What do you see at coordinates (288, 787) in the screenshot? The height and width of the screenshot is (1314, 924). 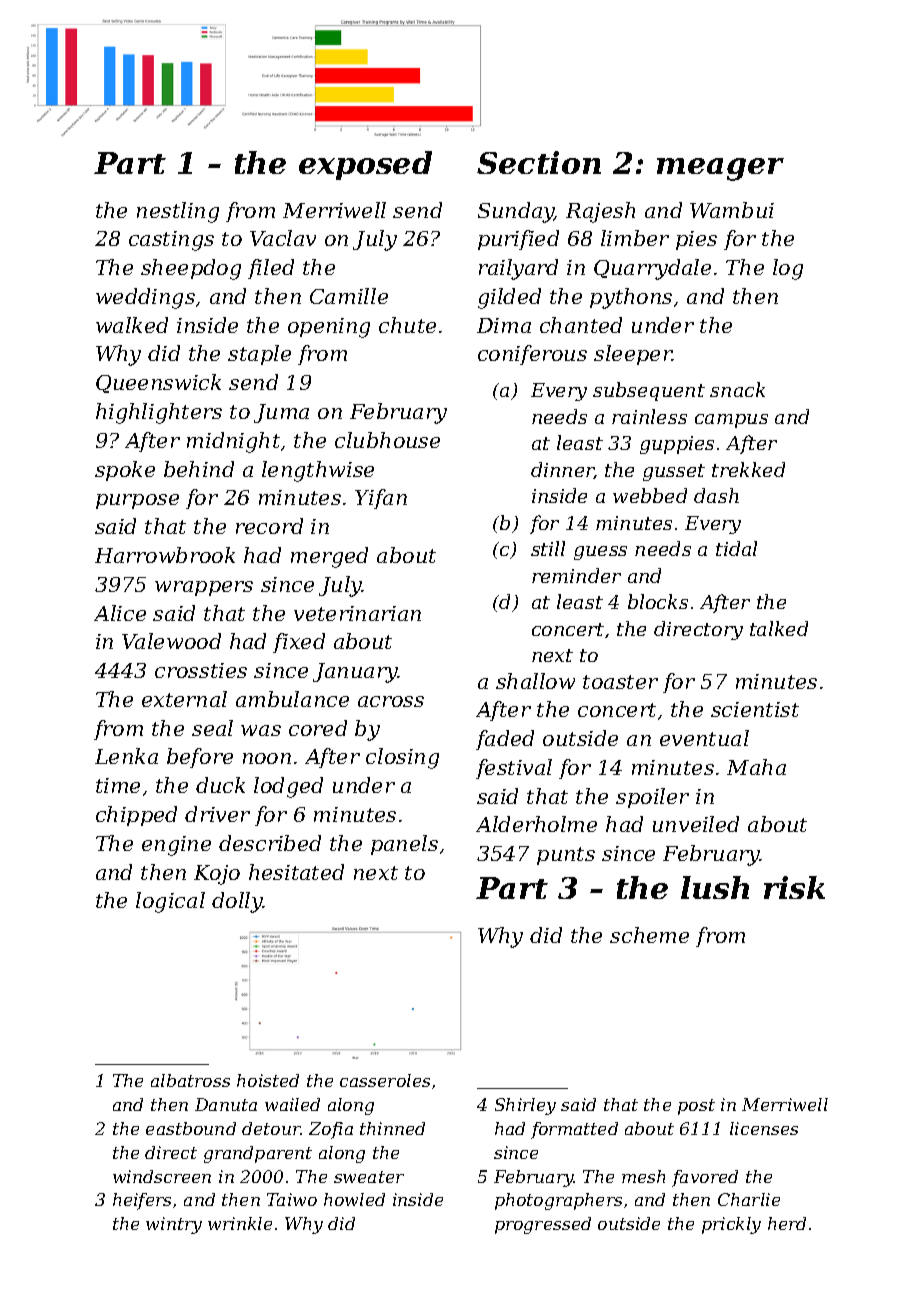 I see `lodged` at bounding box center [288, 787].
